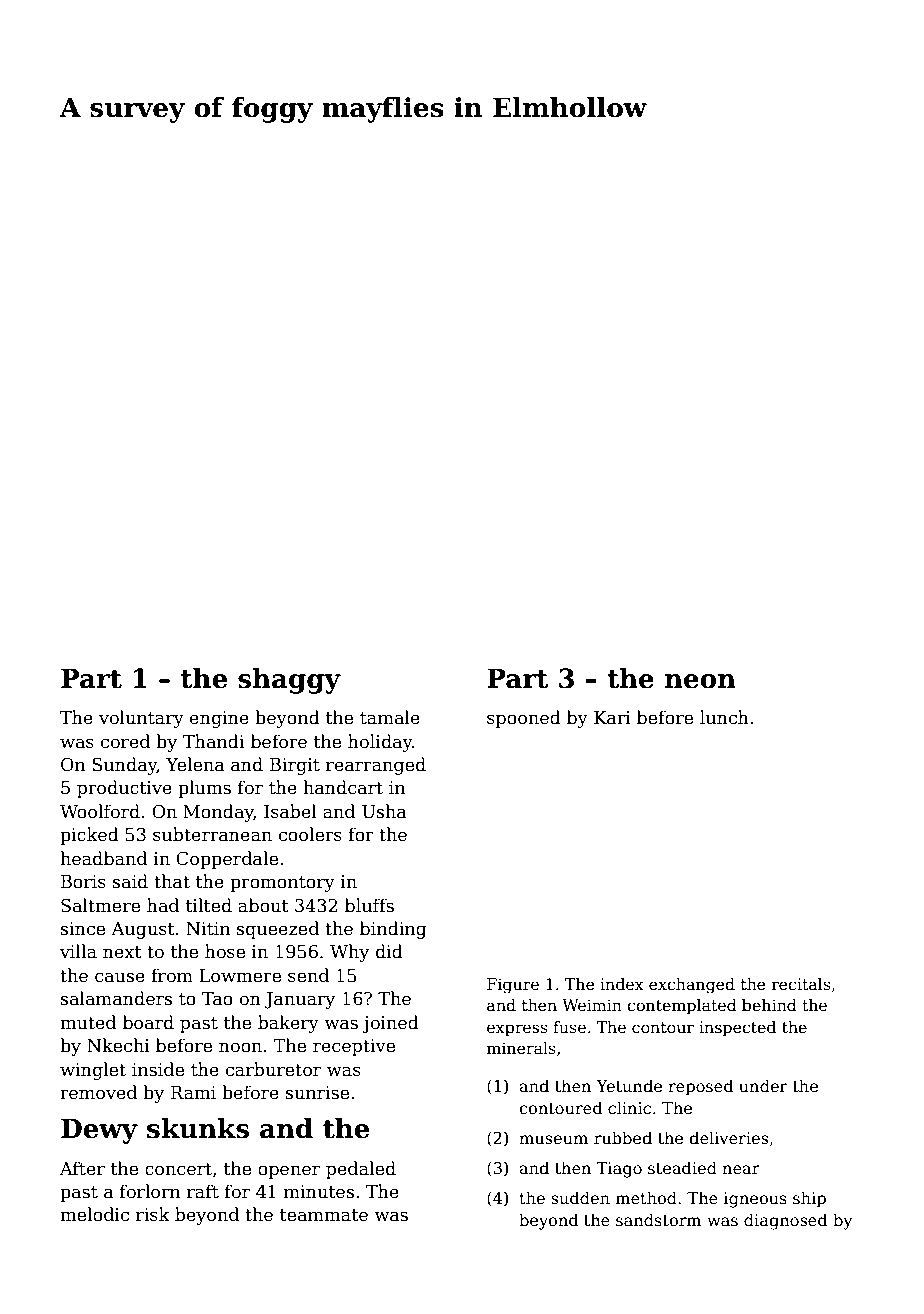 This screenshot has width=924, height=1314. What do you see at coordinates (700, 681) in the screenshot?
I see `neon` at bounding box center [700, 681].
